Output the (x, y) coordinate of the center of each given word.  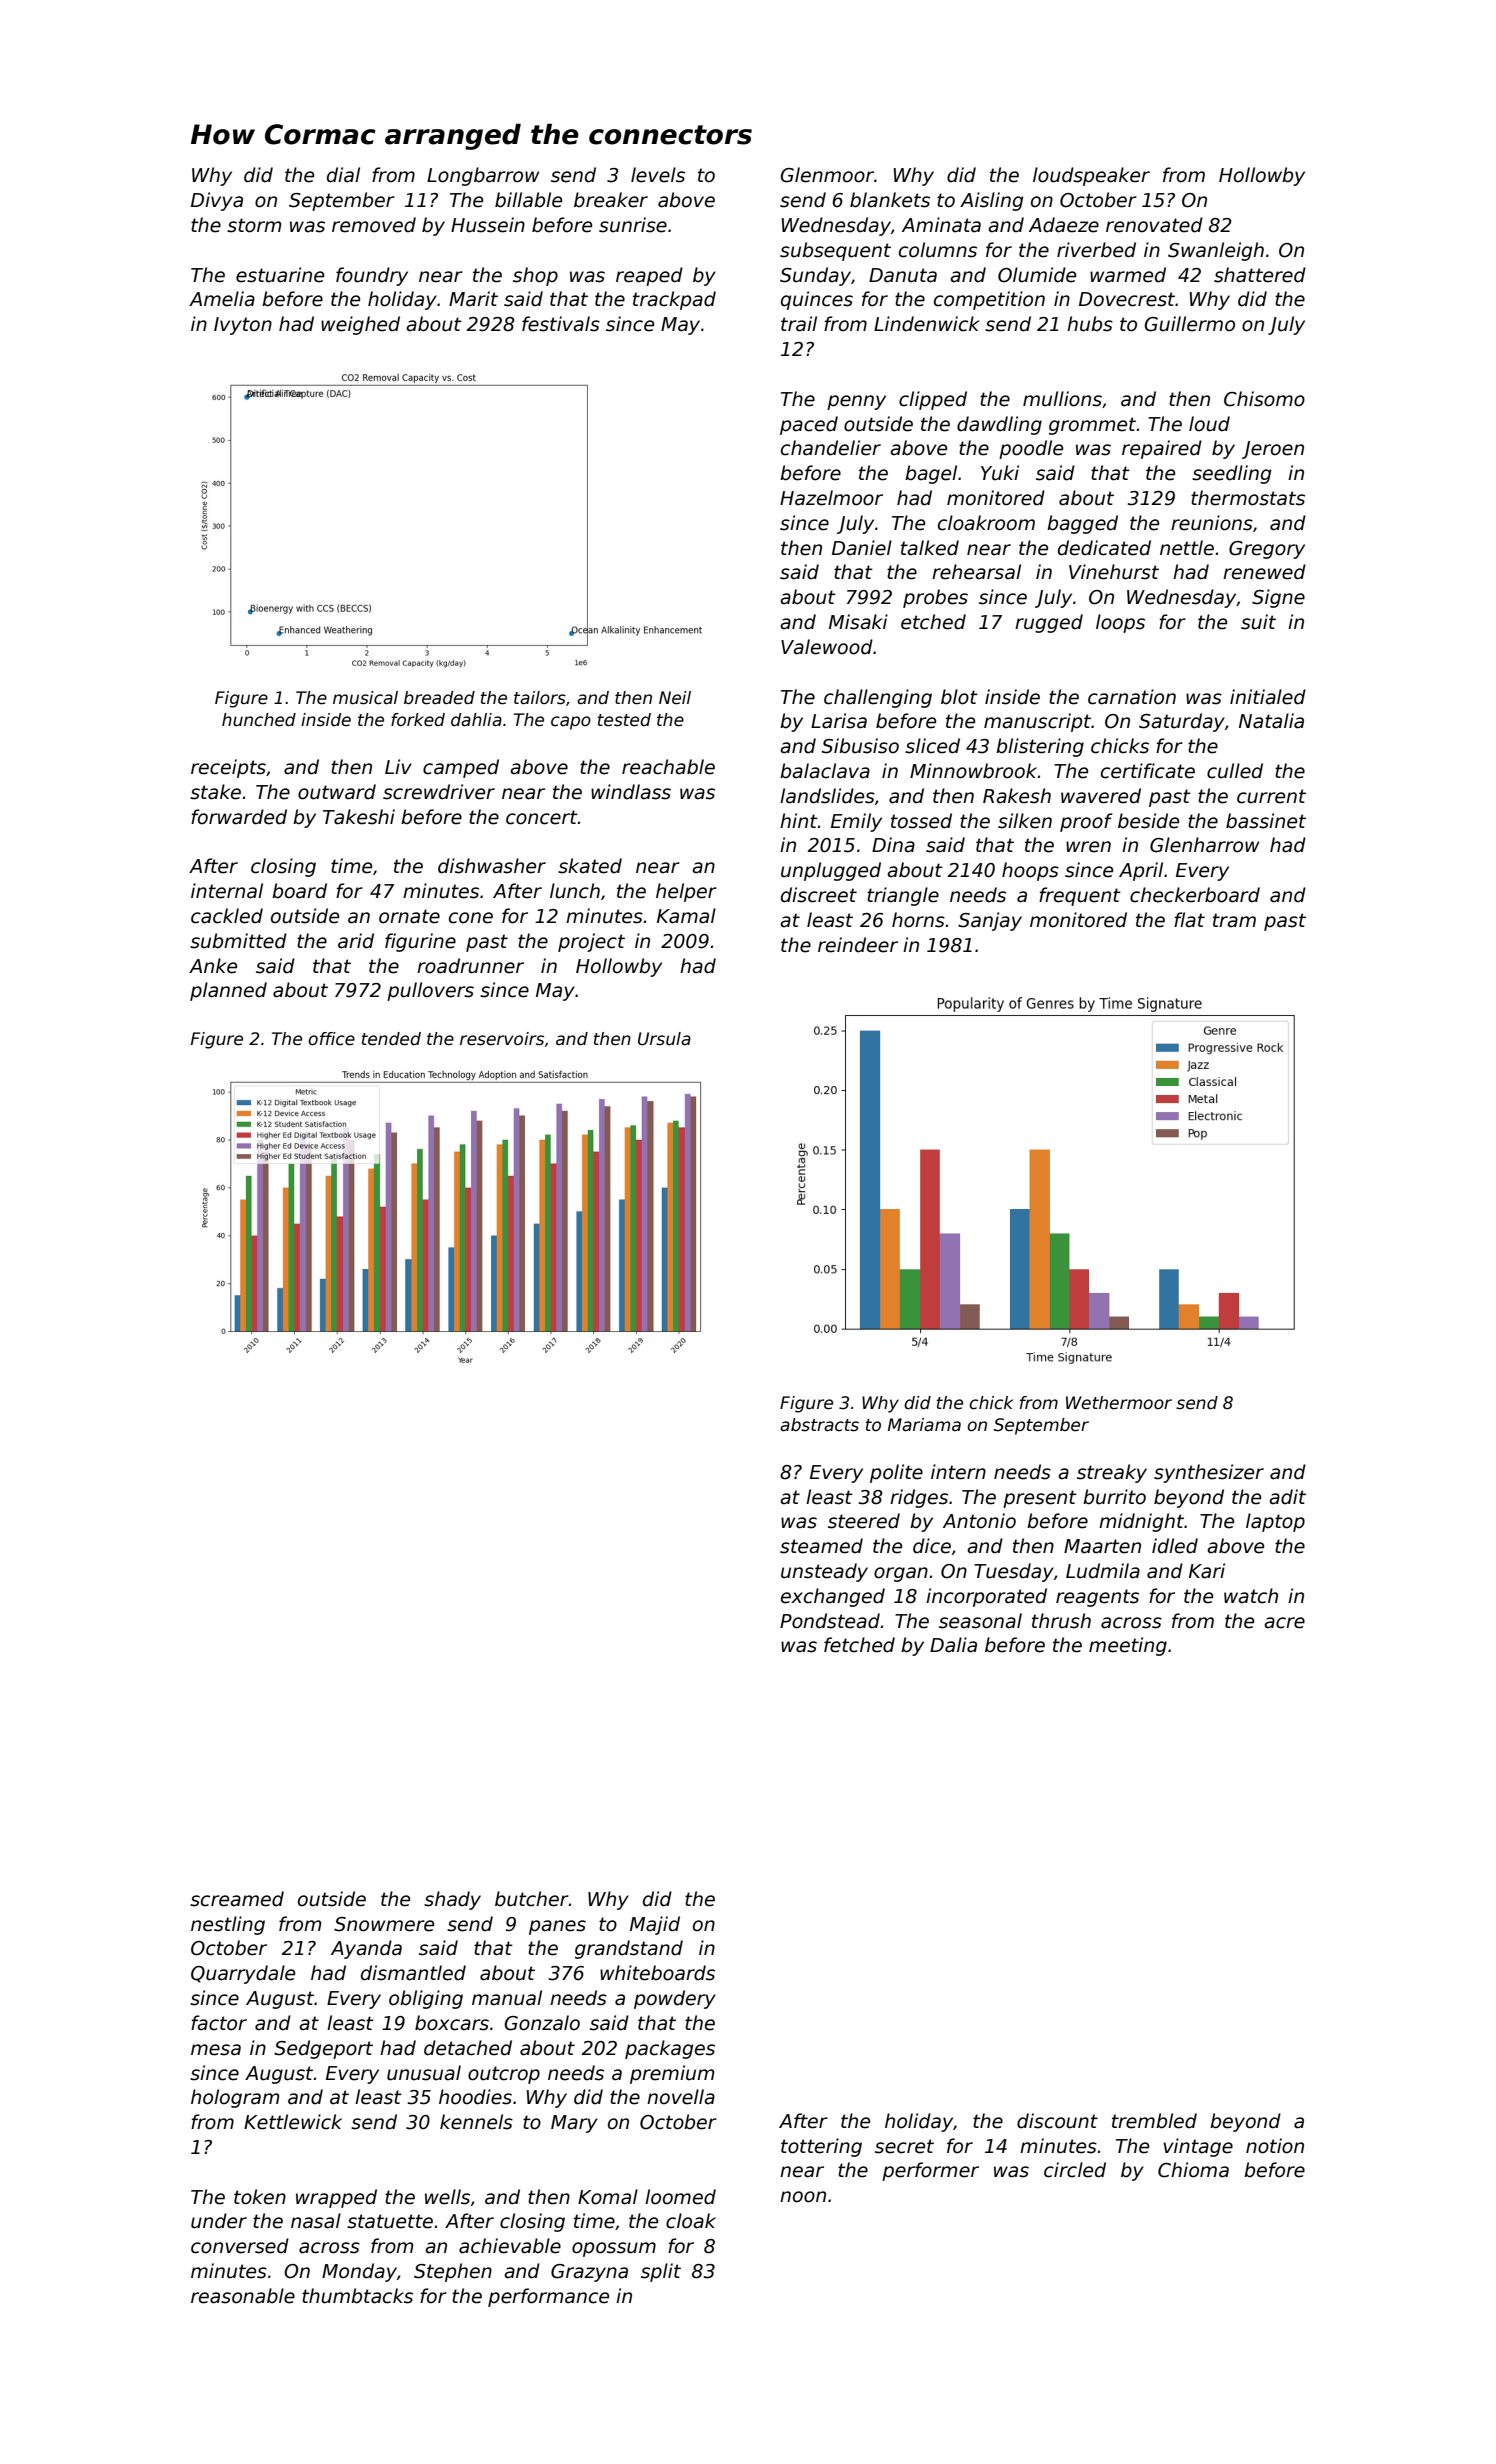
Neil (675, 698)
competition (989, 300)
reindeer (858, 945)
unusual (424, 2073)
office (331, 1039)
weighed (360, 325)
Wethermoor (1119, 1403)
